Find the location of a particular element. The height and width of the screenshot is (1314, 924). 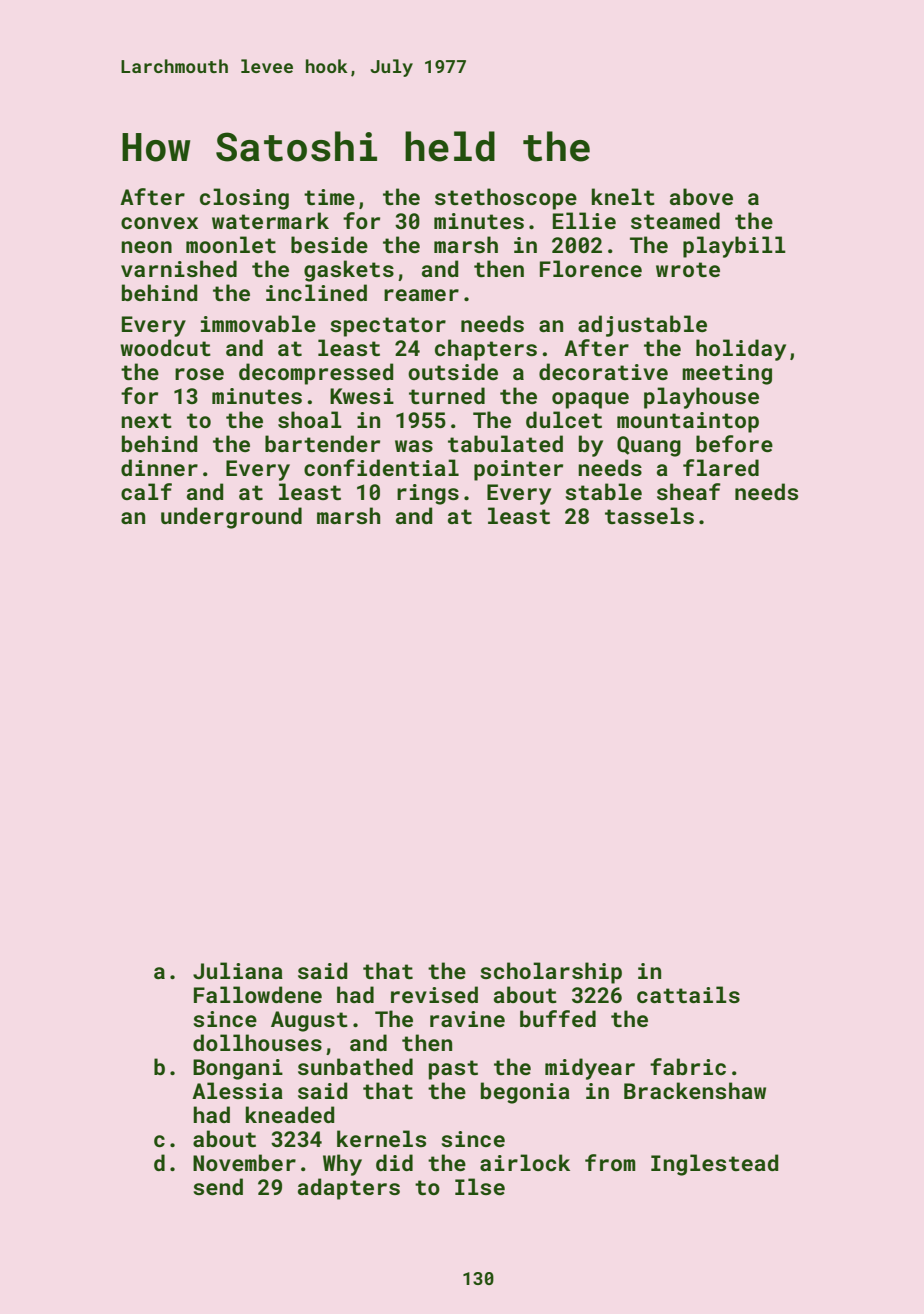

Why is located at coordinates (342, 1165).
